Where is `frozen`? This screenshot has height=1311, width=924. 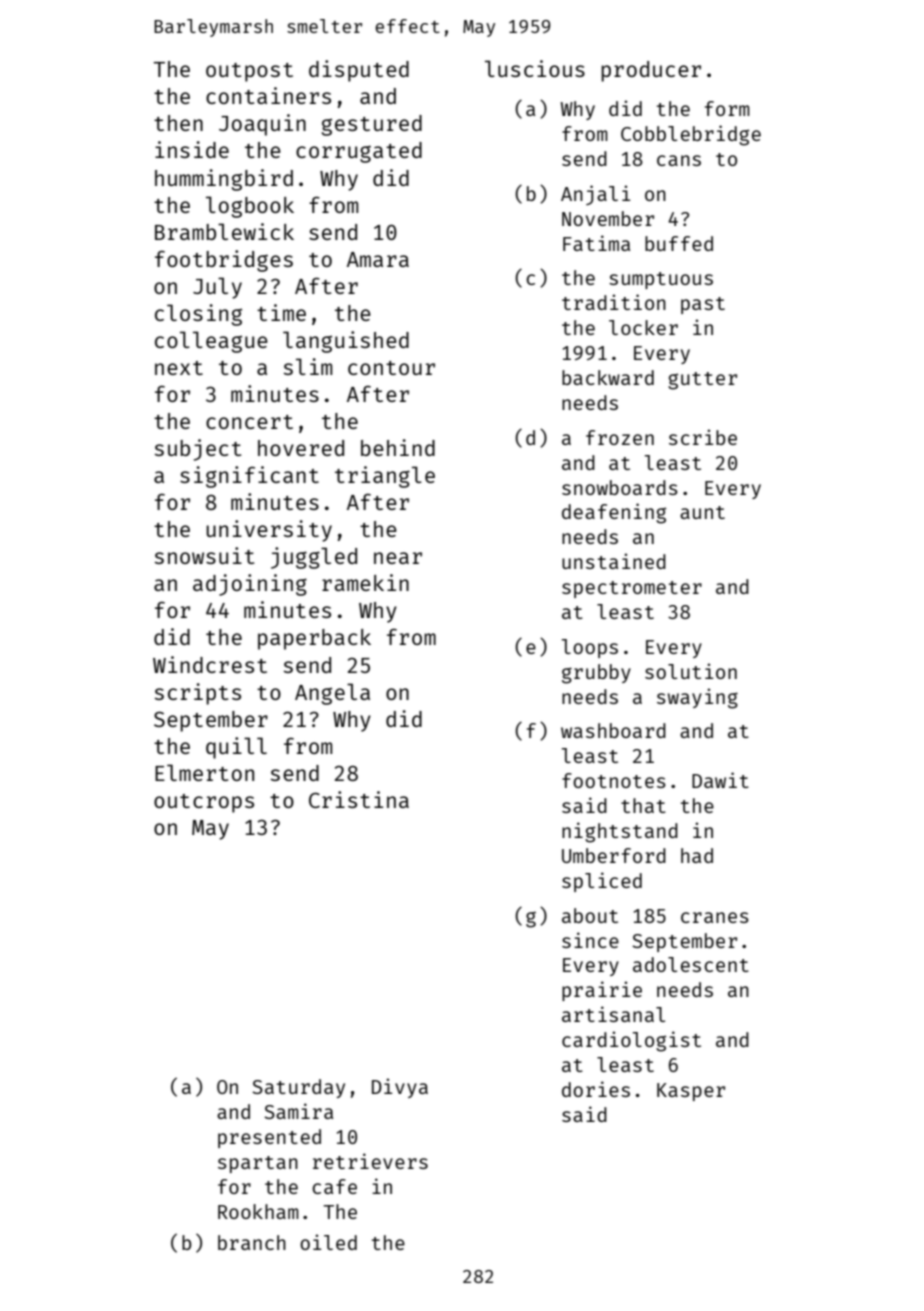
frozen is located at coordinates (620, 437).
